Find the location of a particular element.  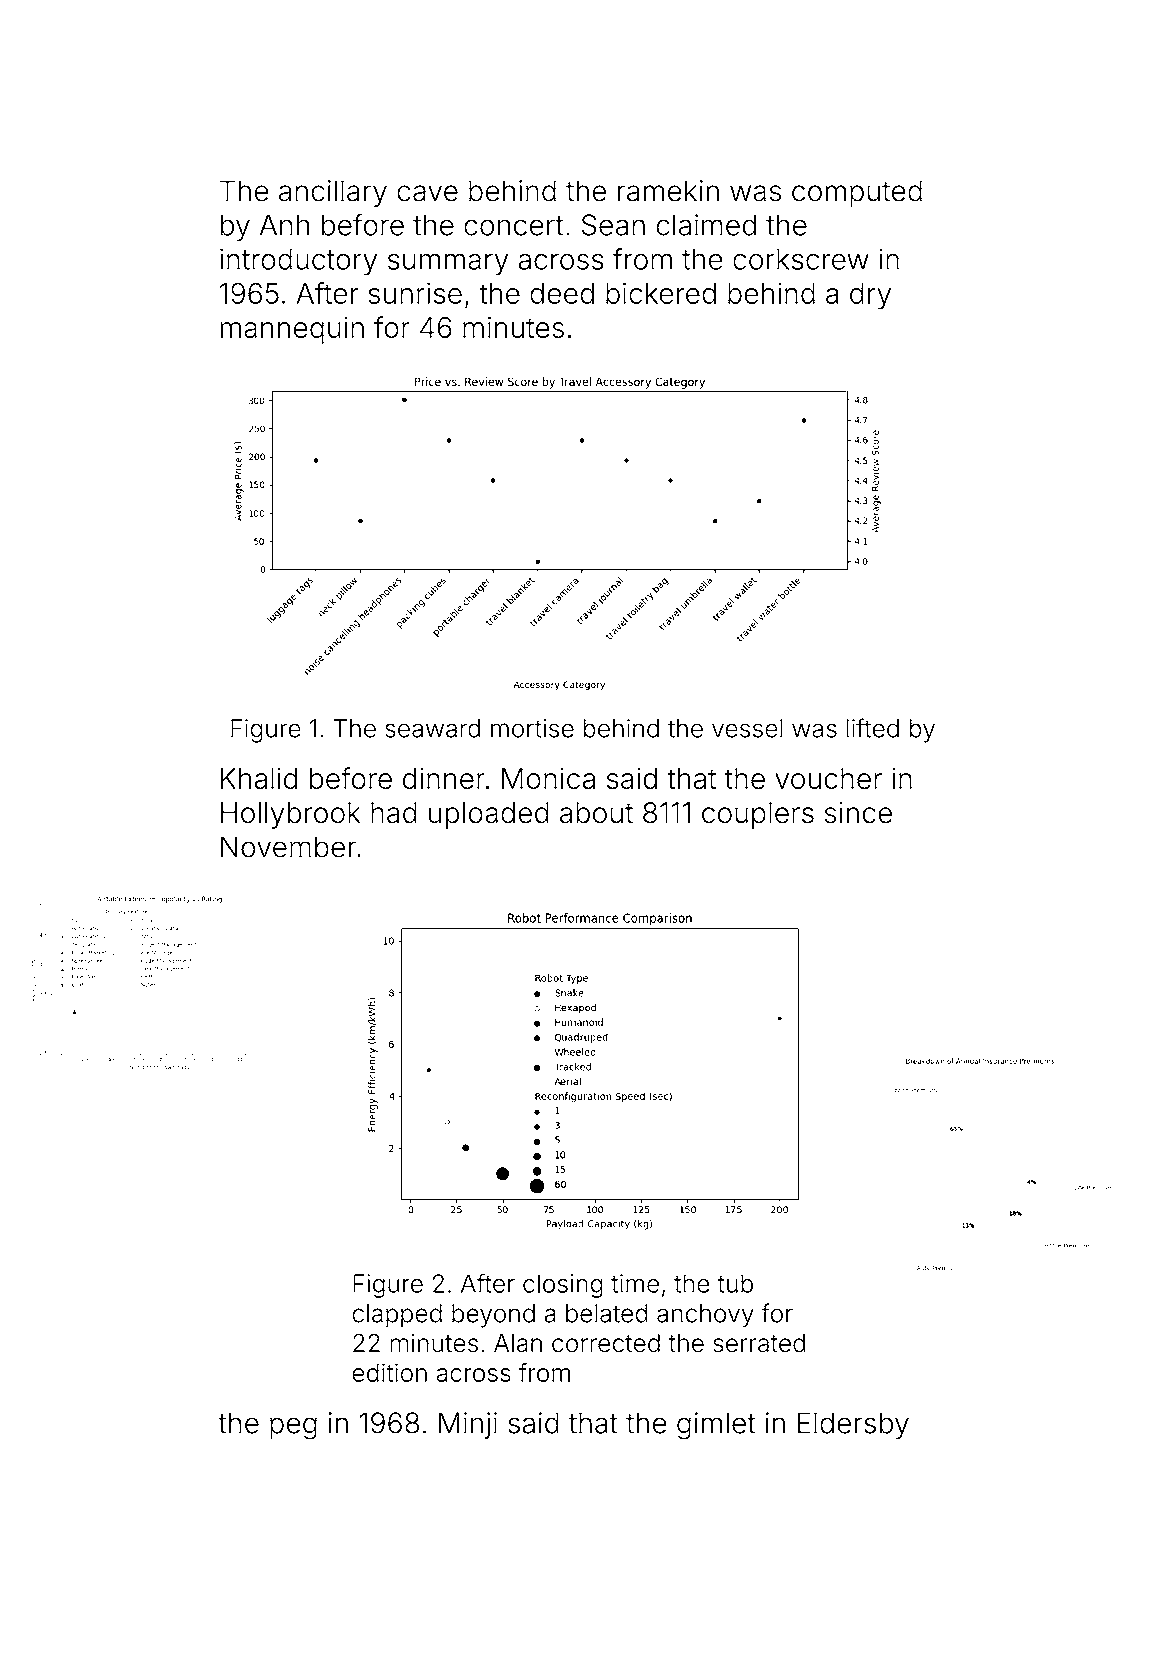

clapped is located at coordinates (397, 1316).
